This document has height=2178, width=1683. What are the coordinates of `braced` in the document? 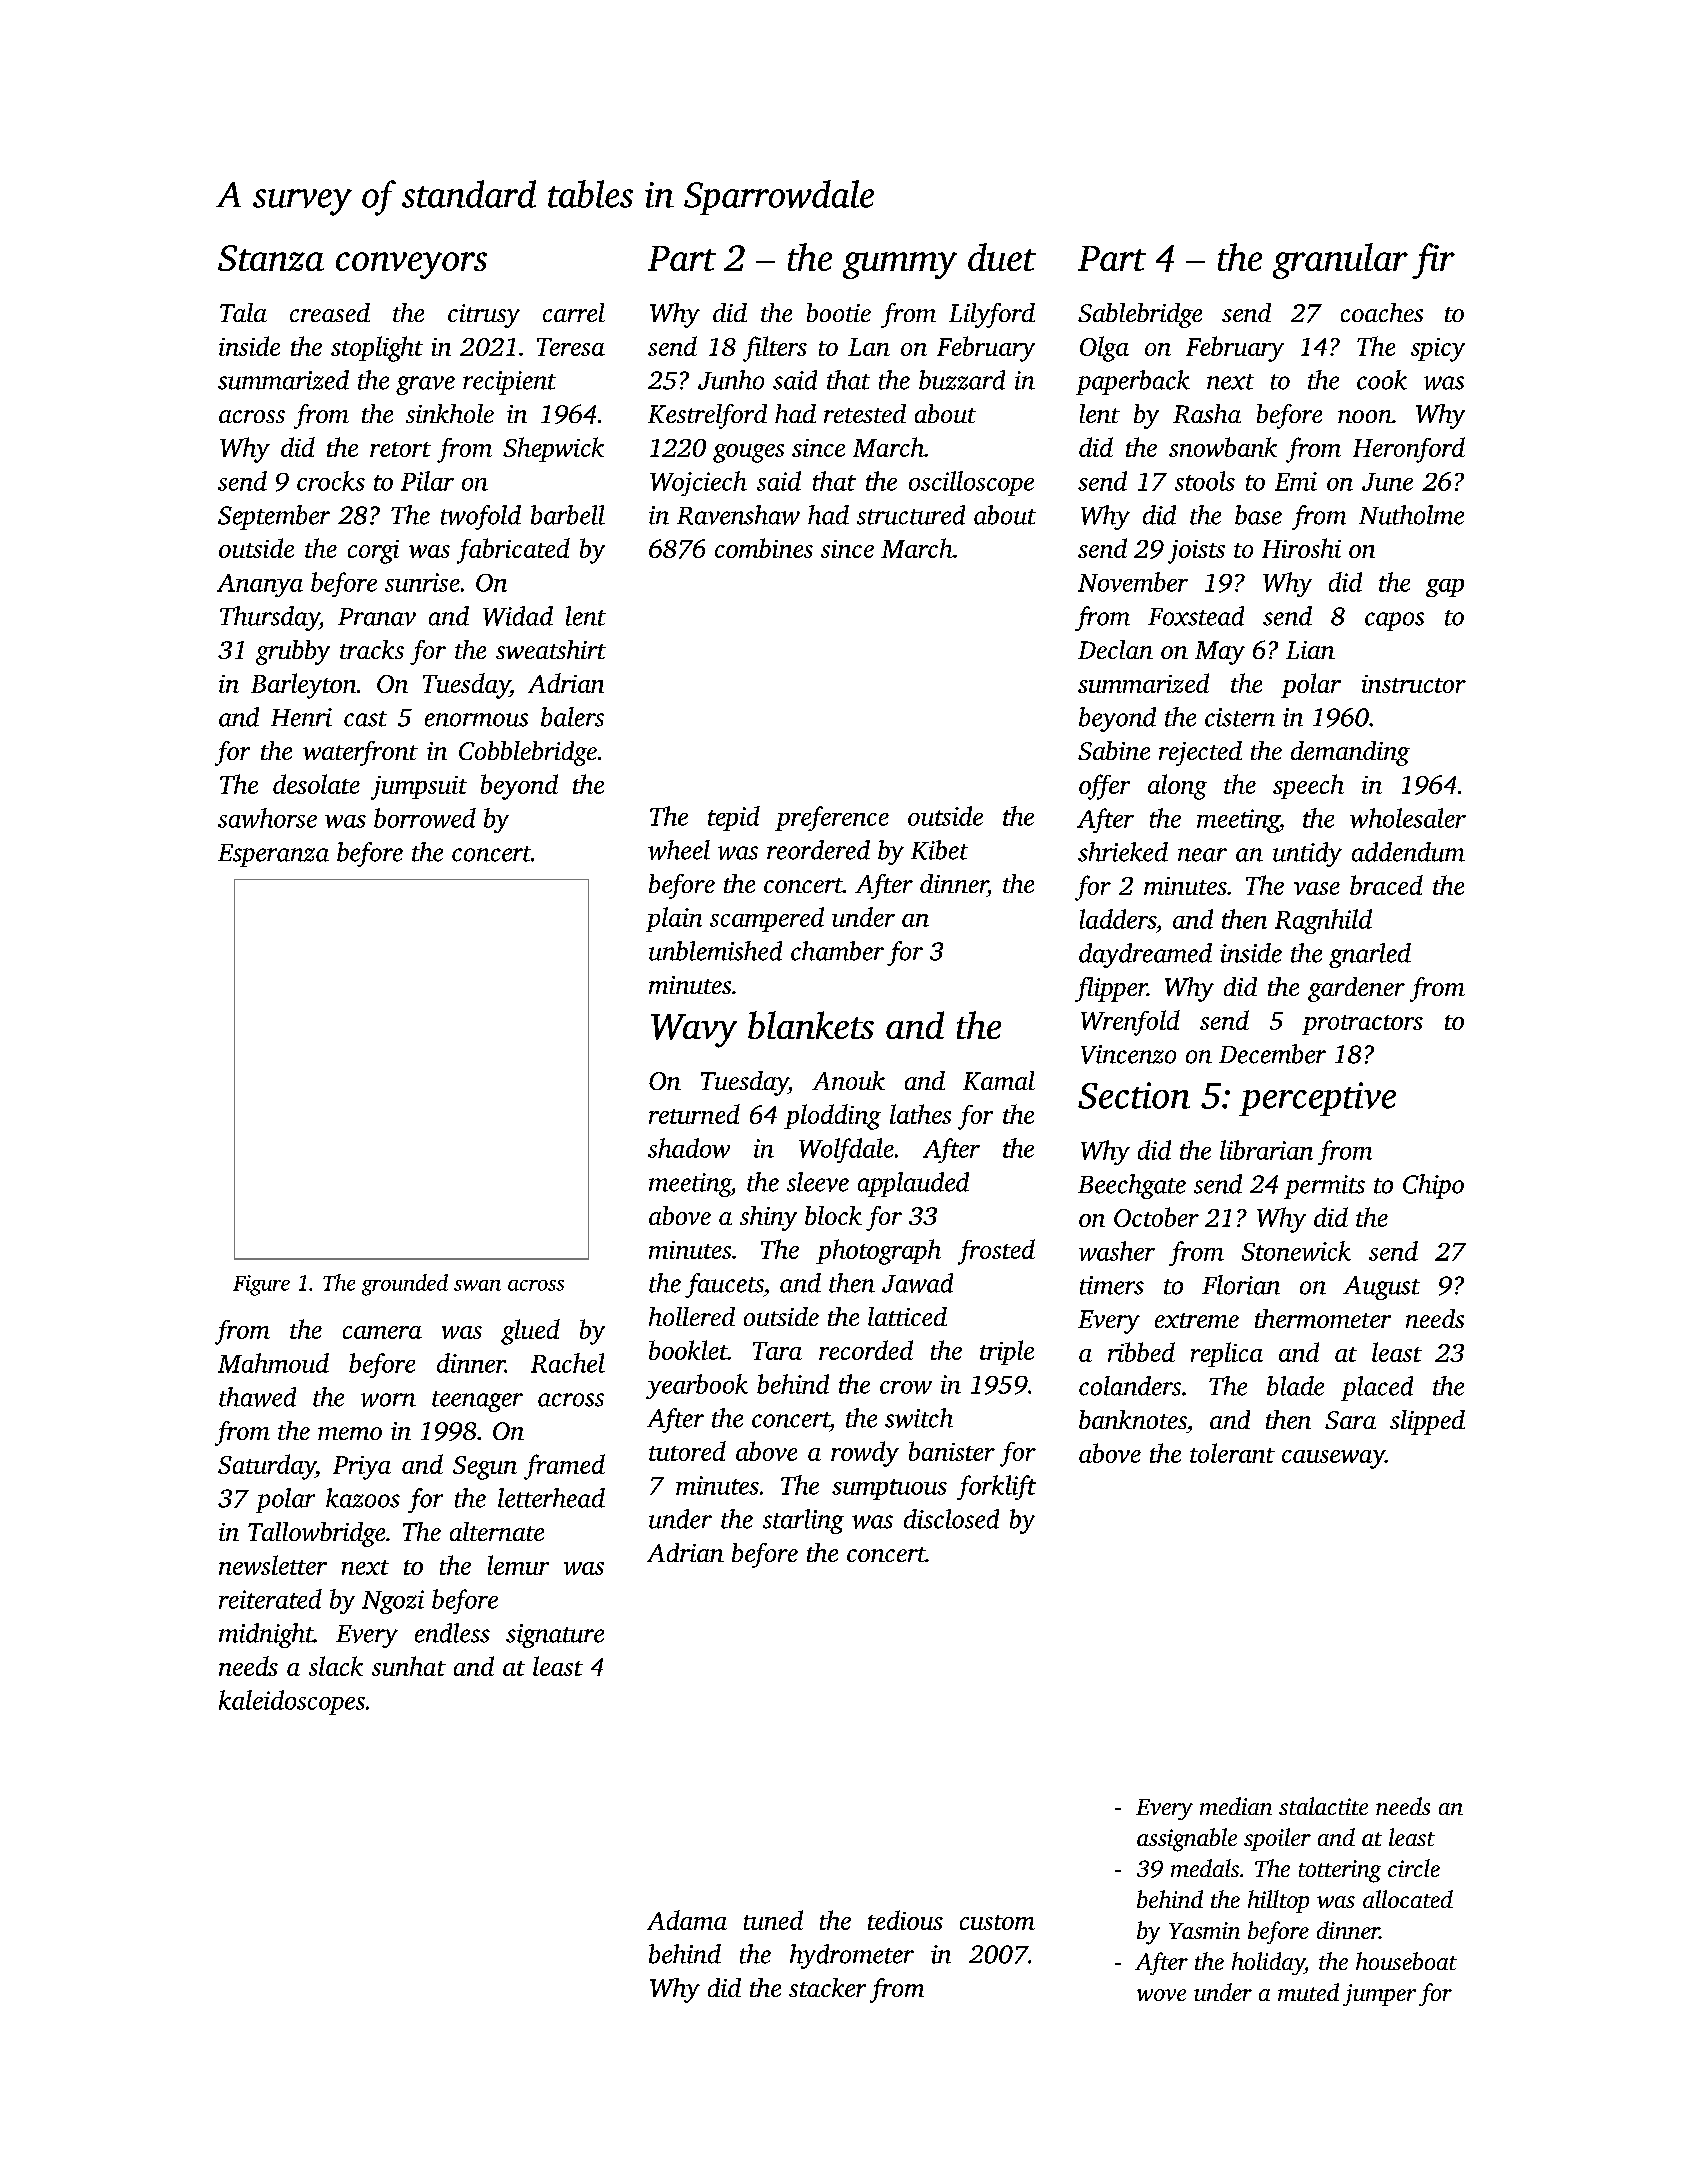 It's located at (1386, 885).
